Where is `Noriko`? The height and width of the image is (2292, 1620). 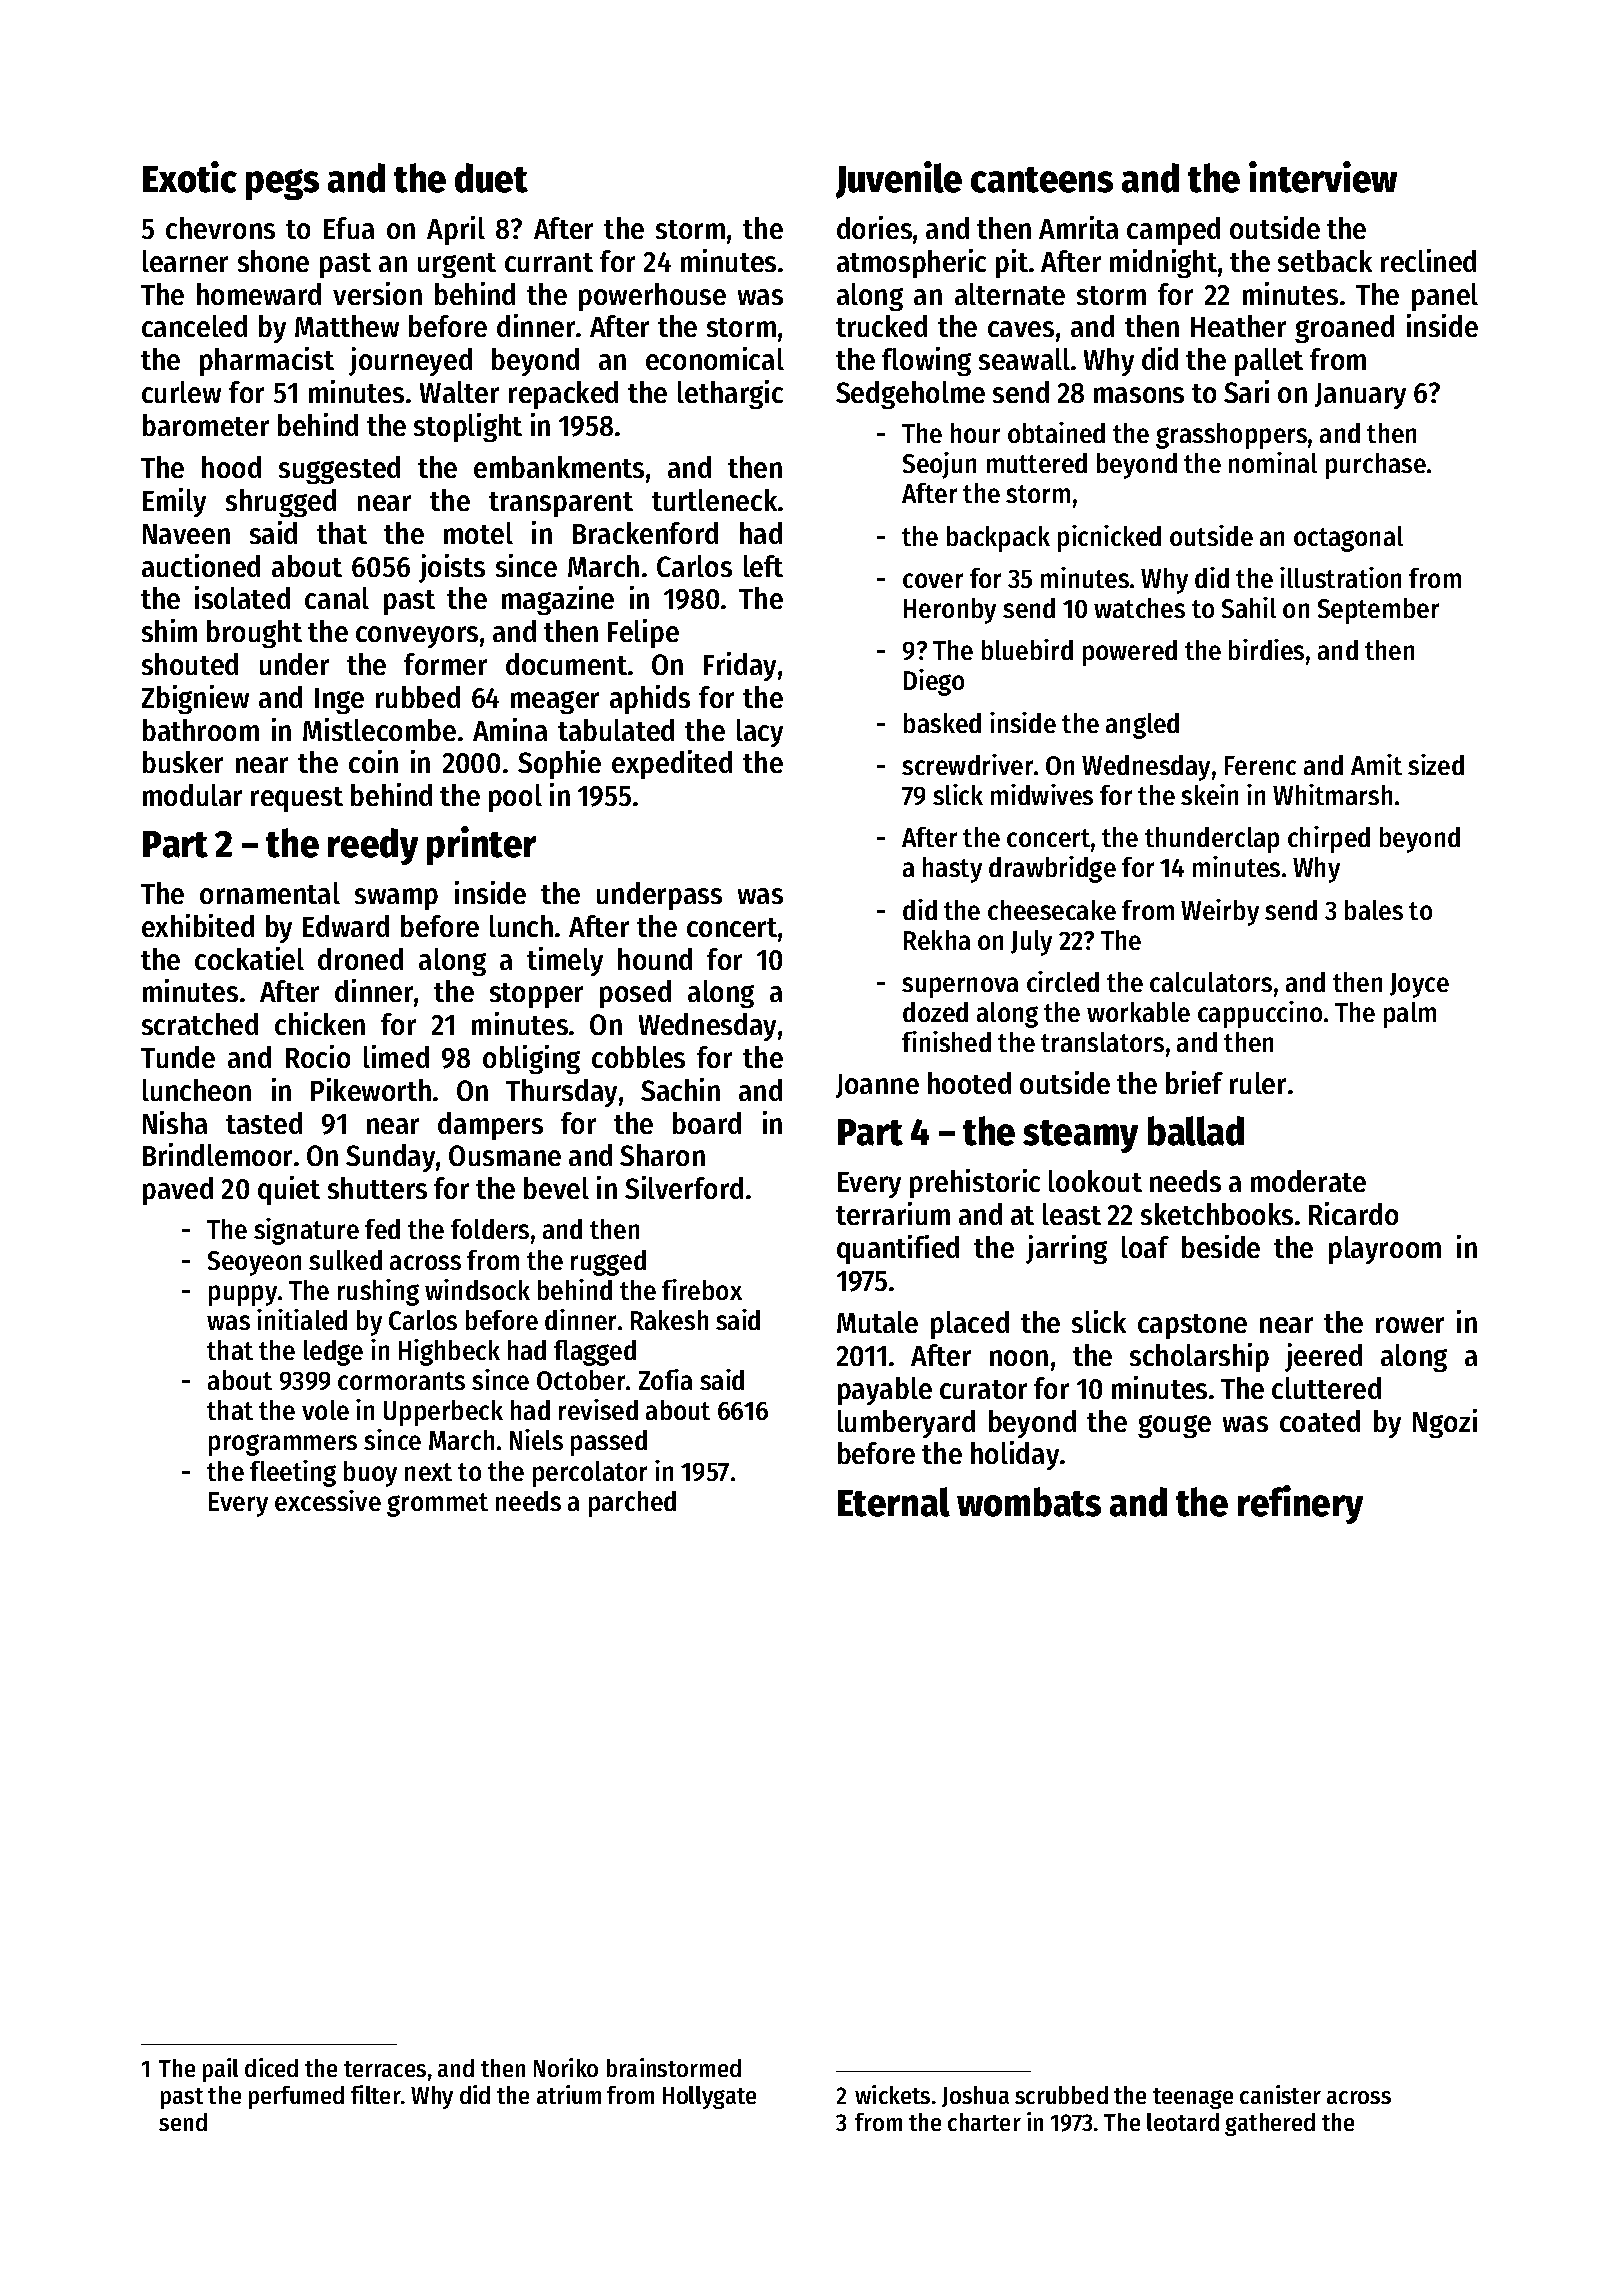
Noriko is located at coordinates (566, 2067).
